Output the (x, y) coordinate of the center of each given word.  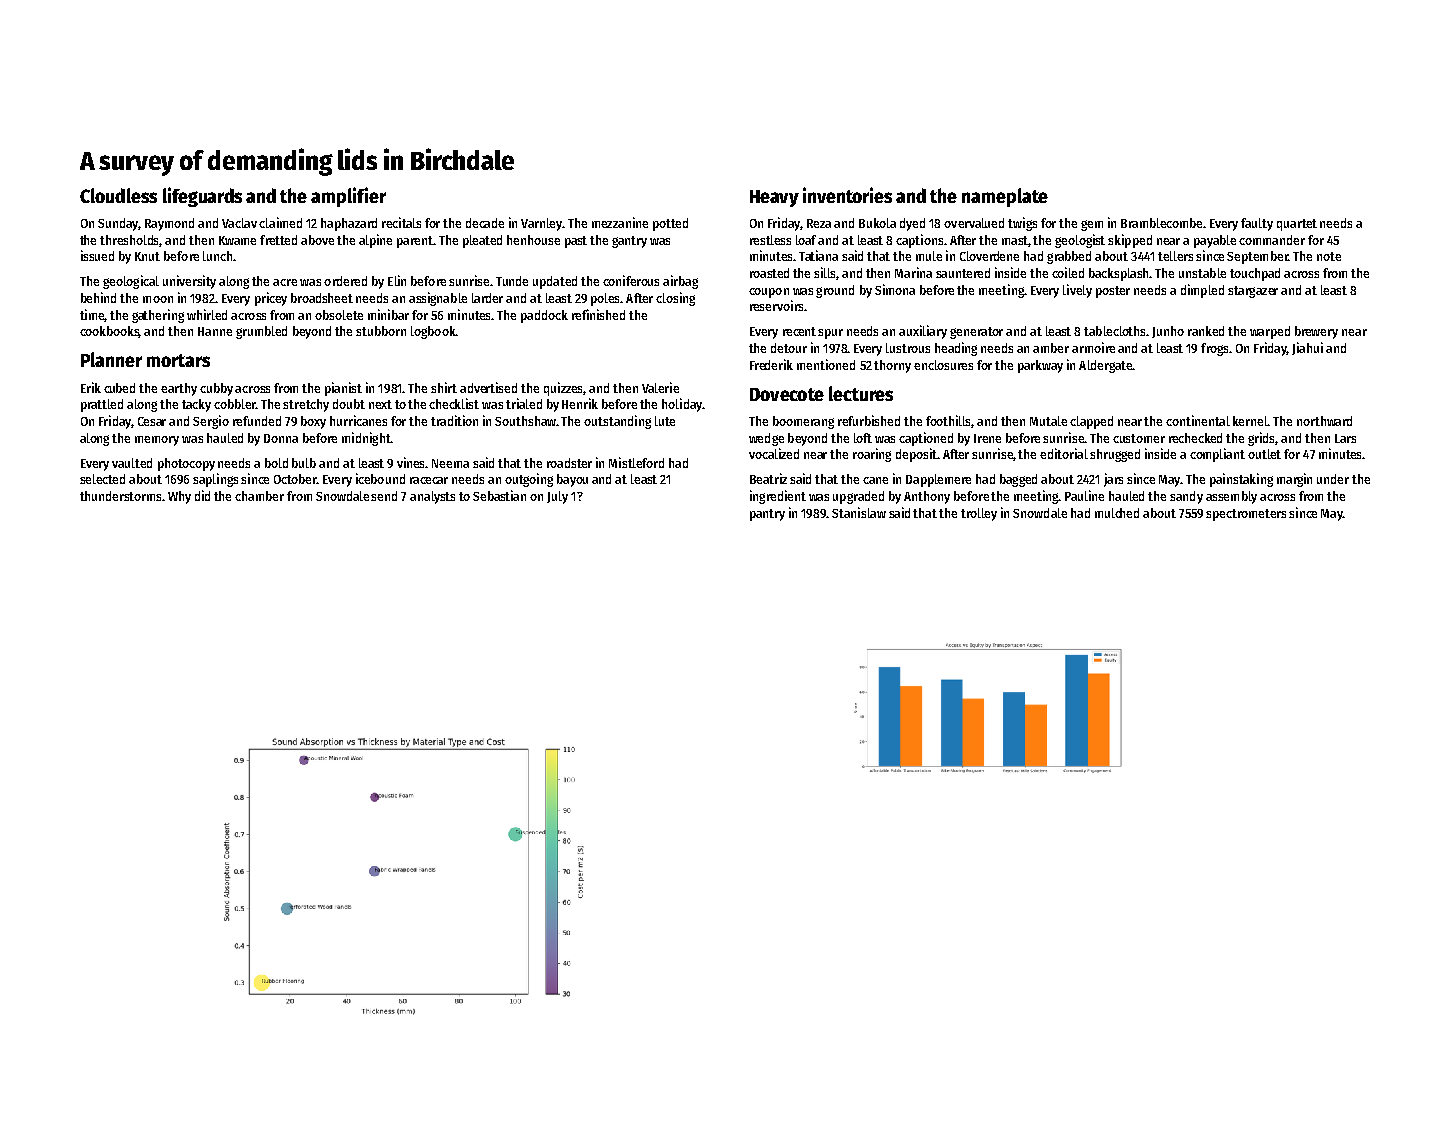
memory (157, 441)
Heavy (774, 198)
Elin (397, 280)
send (384, 496)
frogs (1214, 349)
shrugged (1115, 455)
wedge (766, 439)
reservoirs (776, 305)
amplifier (348, 197)
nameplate (1005, 197)
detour (789, 348)
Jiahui (1307, 348)
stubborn (381, 331)
